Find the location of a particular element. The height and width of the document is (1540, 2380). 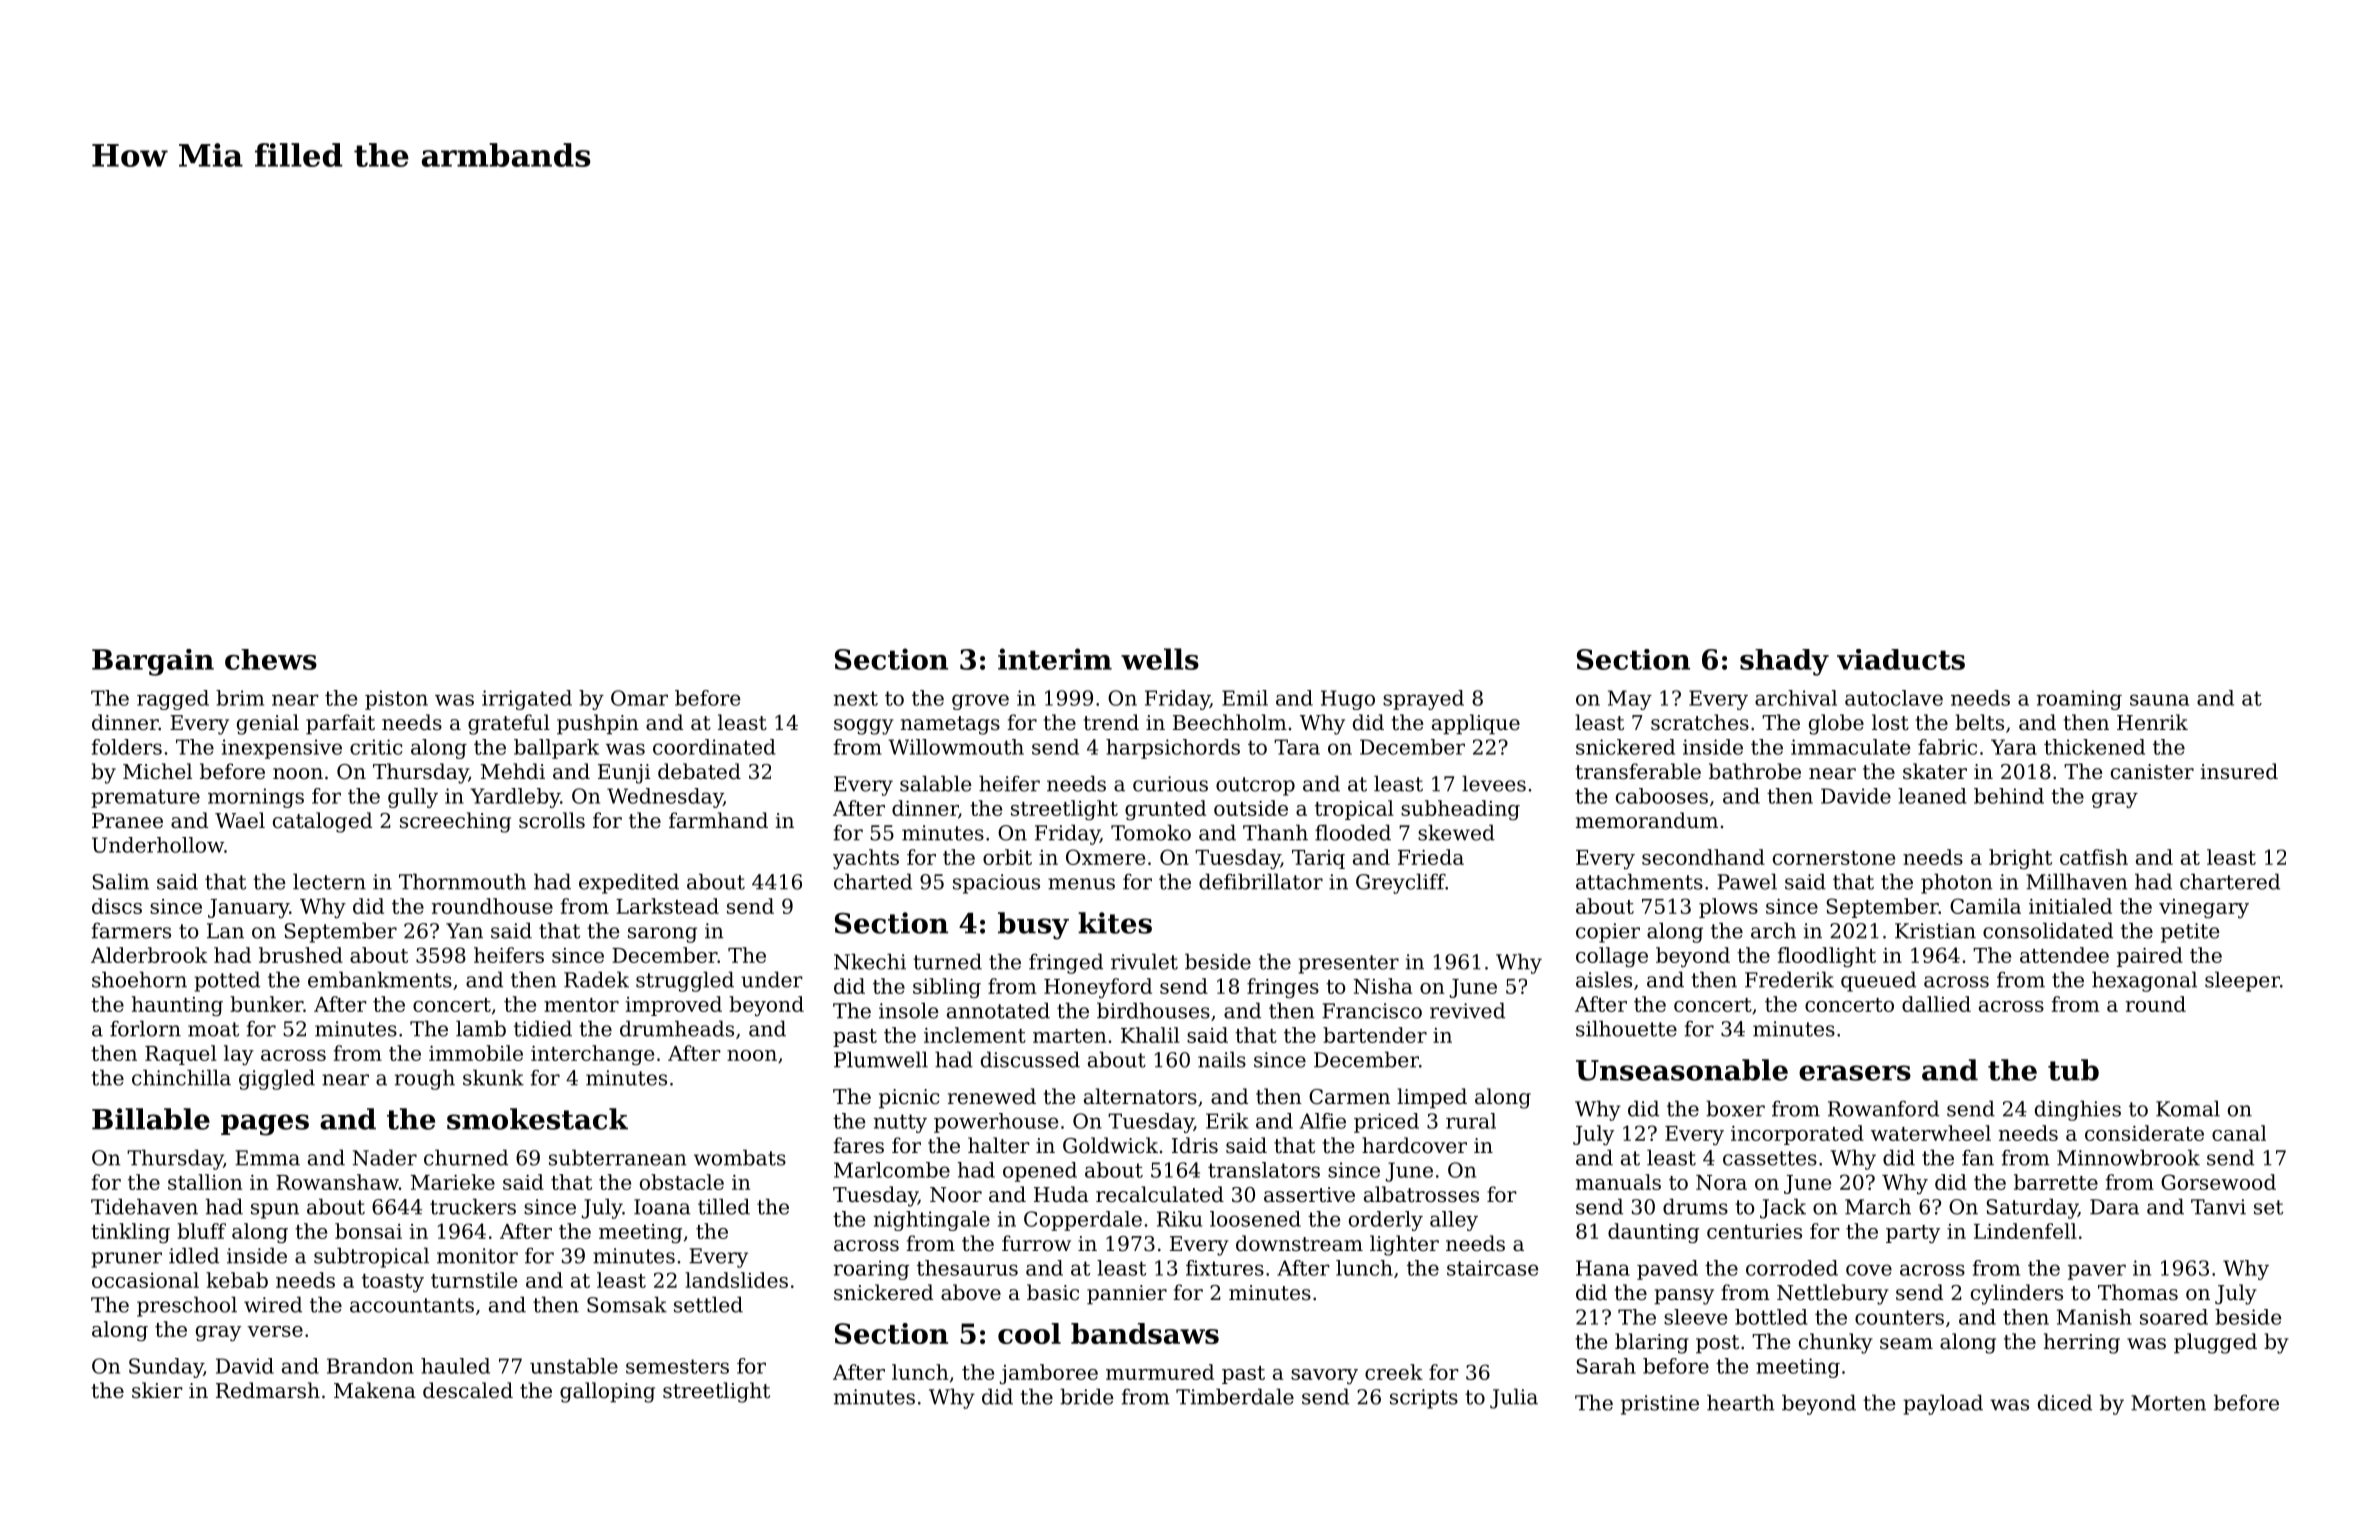

screeching is located at coordinates (455, 822).
